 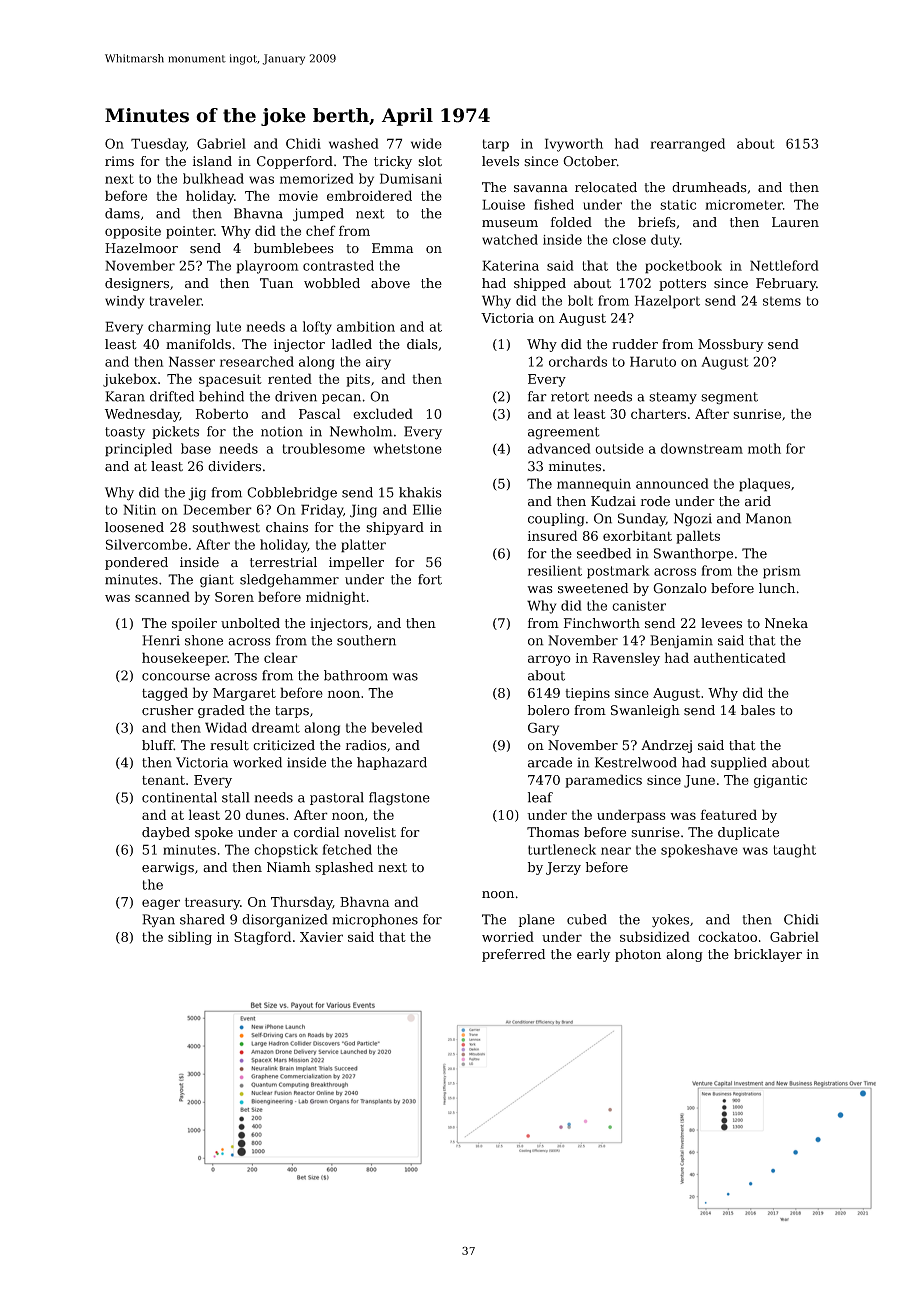 What do you see at coordinates (179, 797) in the page?
I see `continental` at bounding box center [179, 797].
